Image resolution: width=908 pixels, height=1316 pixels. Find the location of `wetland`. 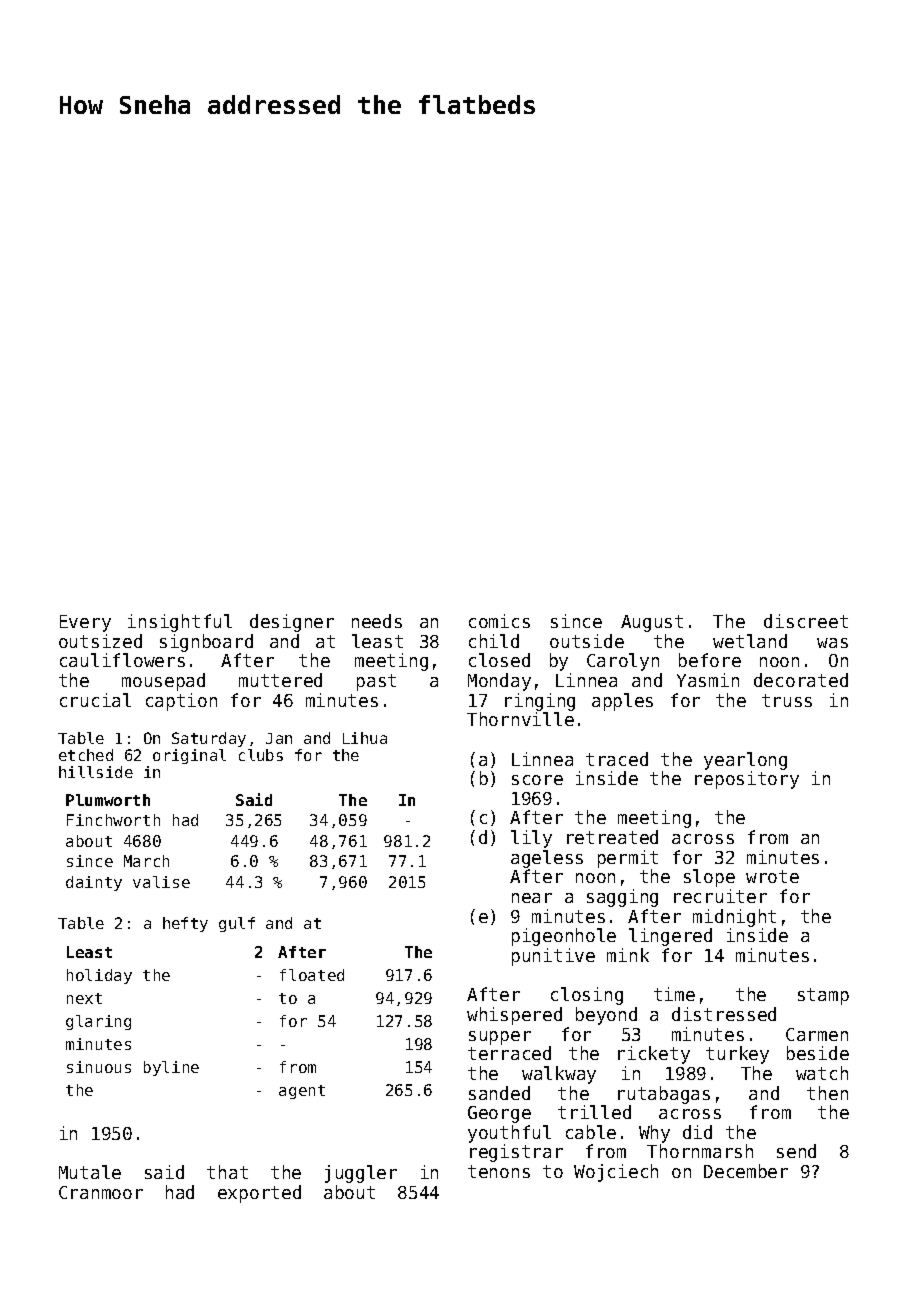

wetland is located at coordinates (750, 641).
